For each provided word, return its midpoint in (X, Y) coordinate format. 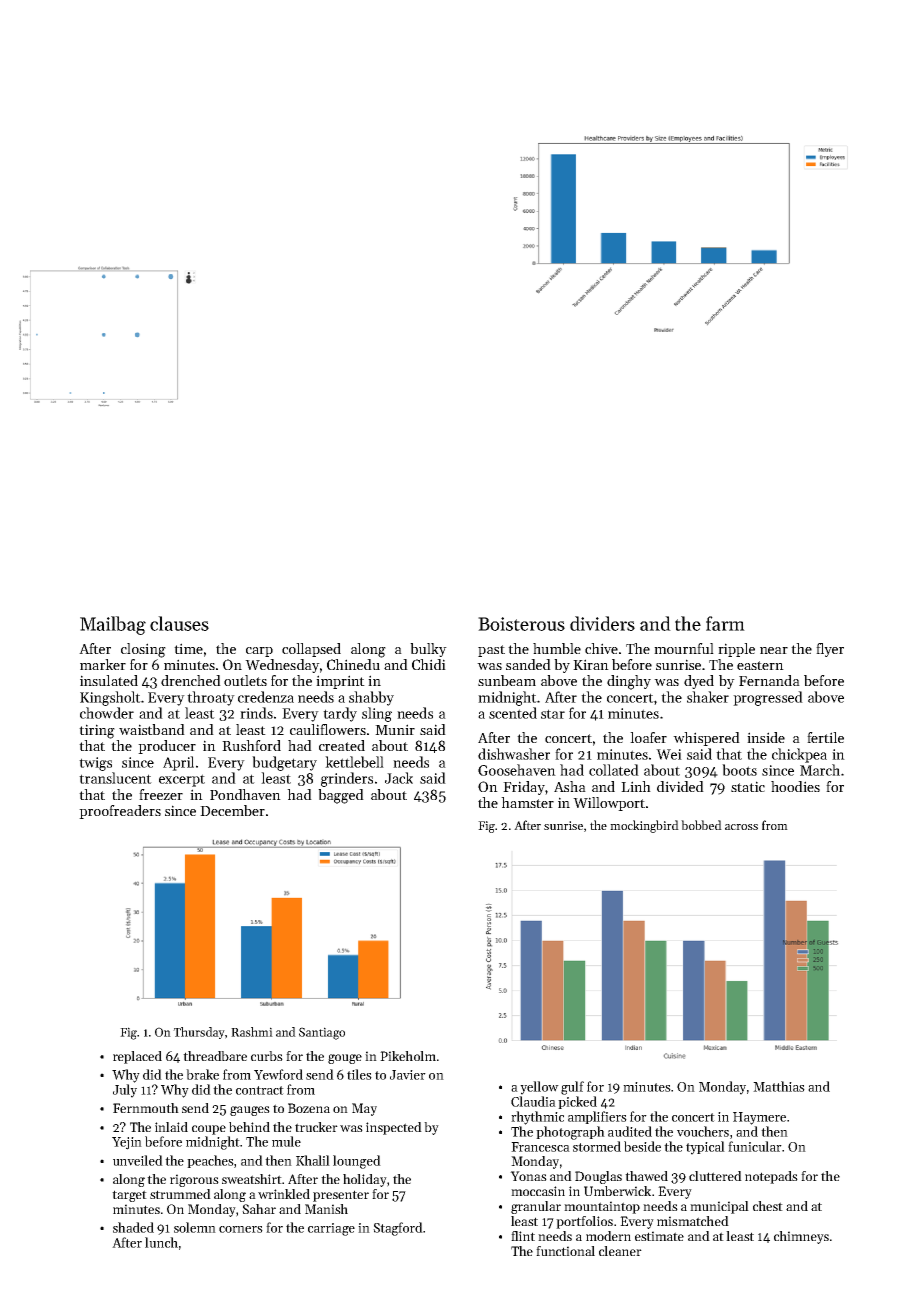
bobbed (701, 825)
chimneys (801, 1237)
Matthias (779, 1086)
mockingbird (644, 826)
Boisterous (521, 624)
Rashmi (252, 1032)
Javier (408, 1075)
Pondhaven (245, 794)
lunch (161, 1242)
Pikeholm (408, 1056)
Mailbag (113, 625)
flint (523, 1236)
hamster (527, 802)
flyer (830, 650)
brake (202, 1074)
